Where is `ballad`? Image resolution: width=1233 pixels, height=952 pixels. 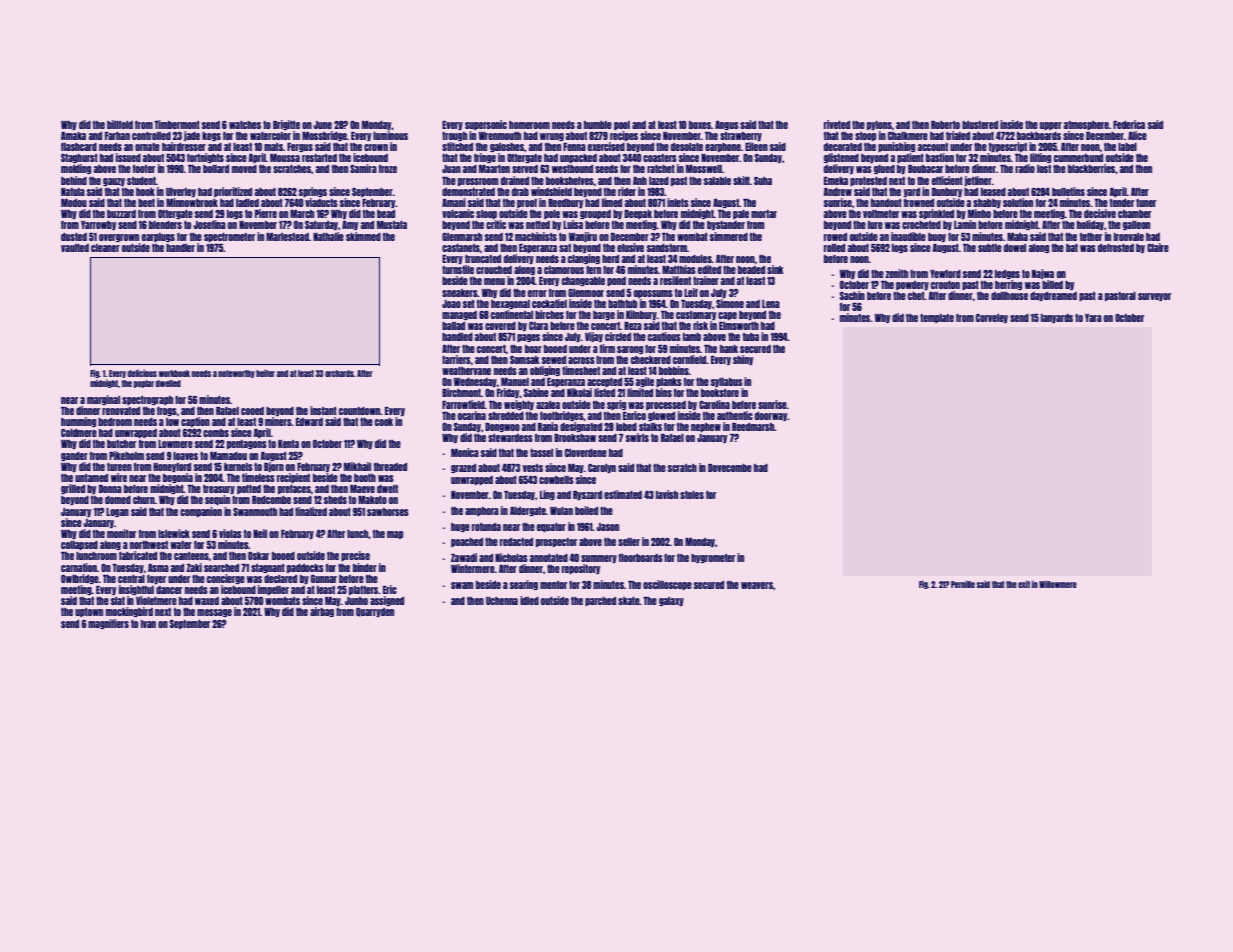
ballad is located at coordinates (453, 326).
